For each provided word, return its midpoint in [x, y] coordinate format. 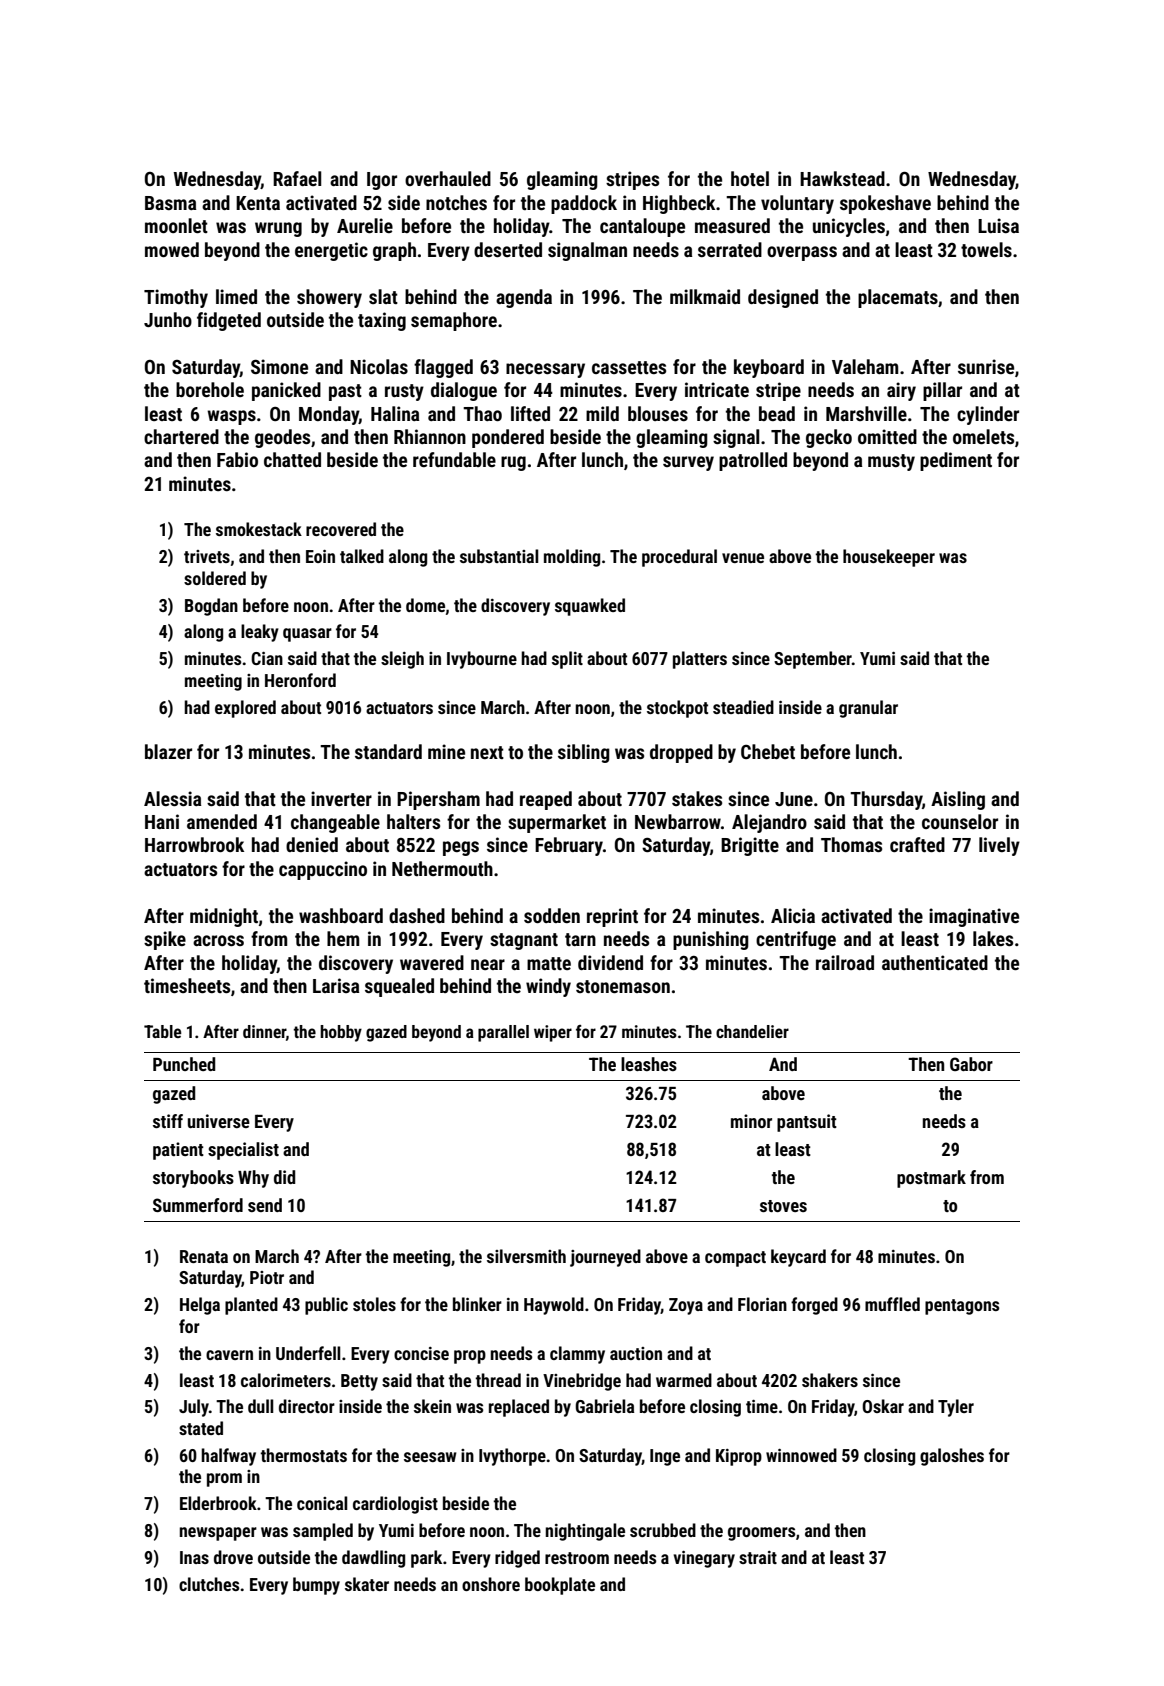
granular [868, 709]
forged [814, 1306]
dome [425, 605]
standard [388, 751]
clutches [209, 1584]
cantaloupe [642, 227]
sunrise [986, 366]
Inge [665, 1457]
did [284, 1177]
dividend [610, 962]
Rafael [297, 178]
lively [999, 846]
